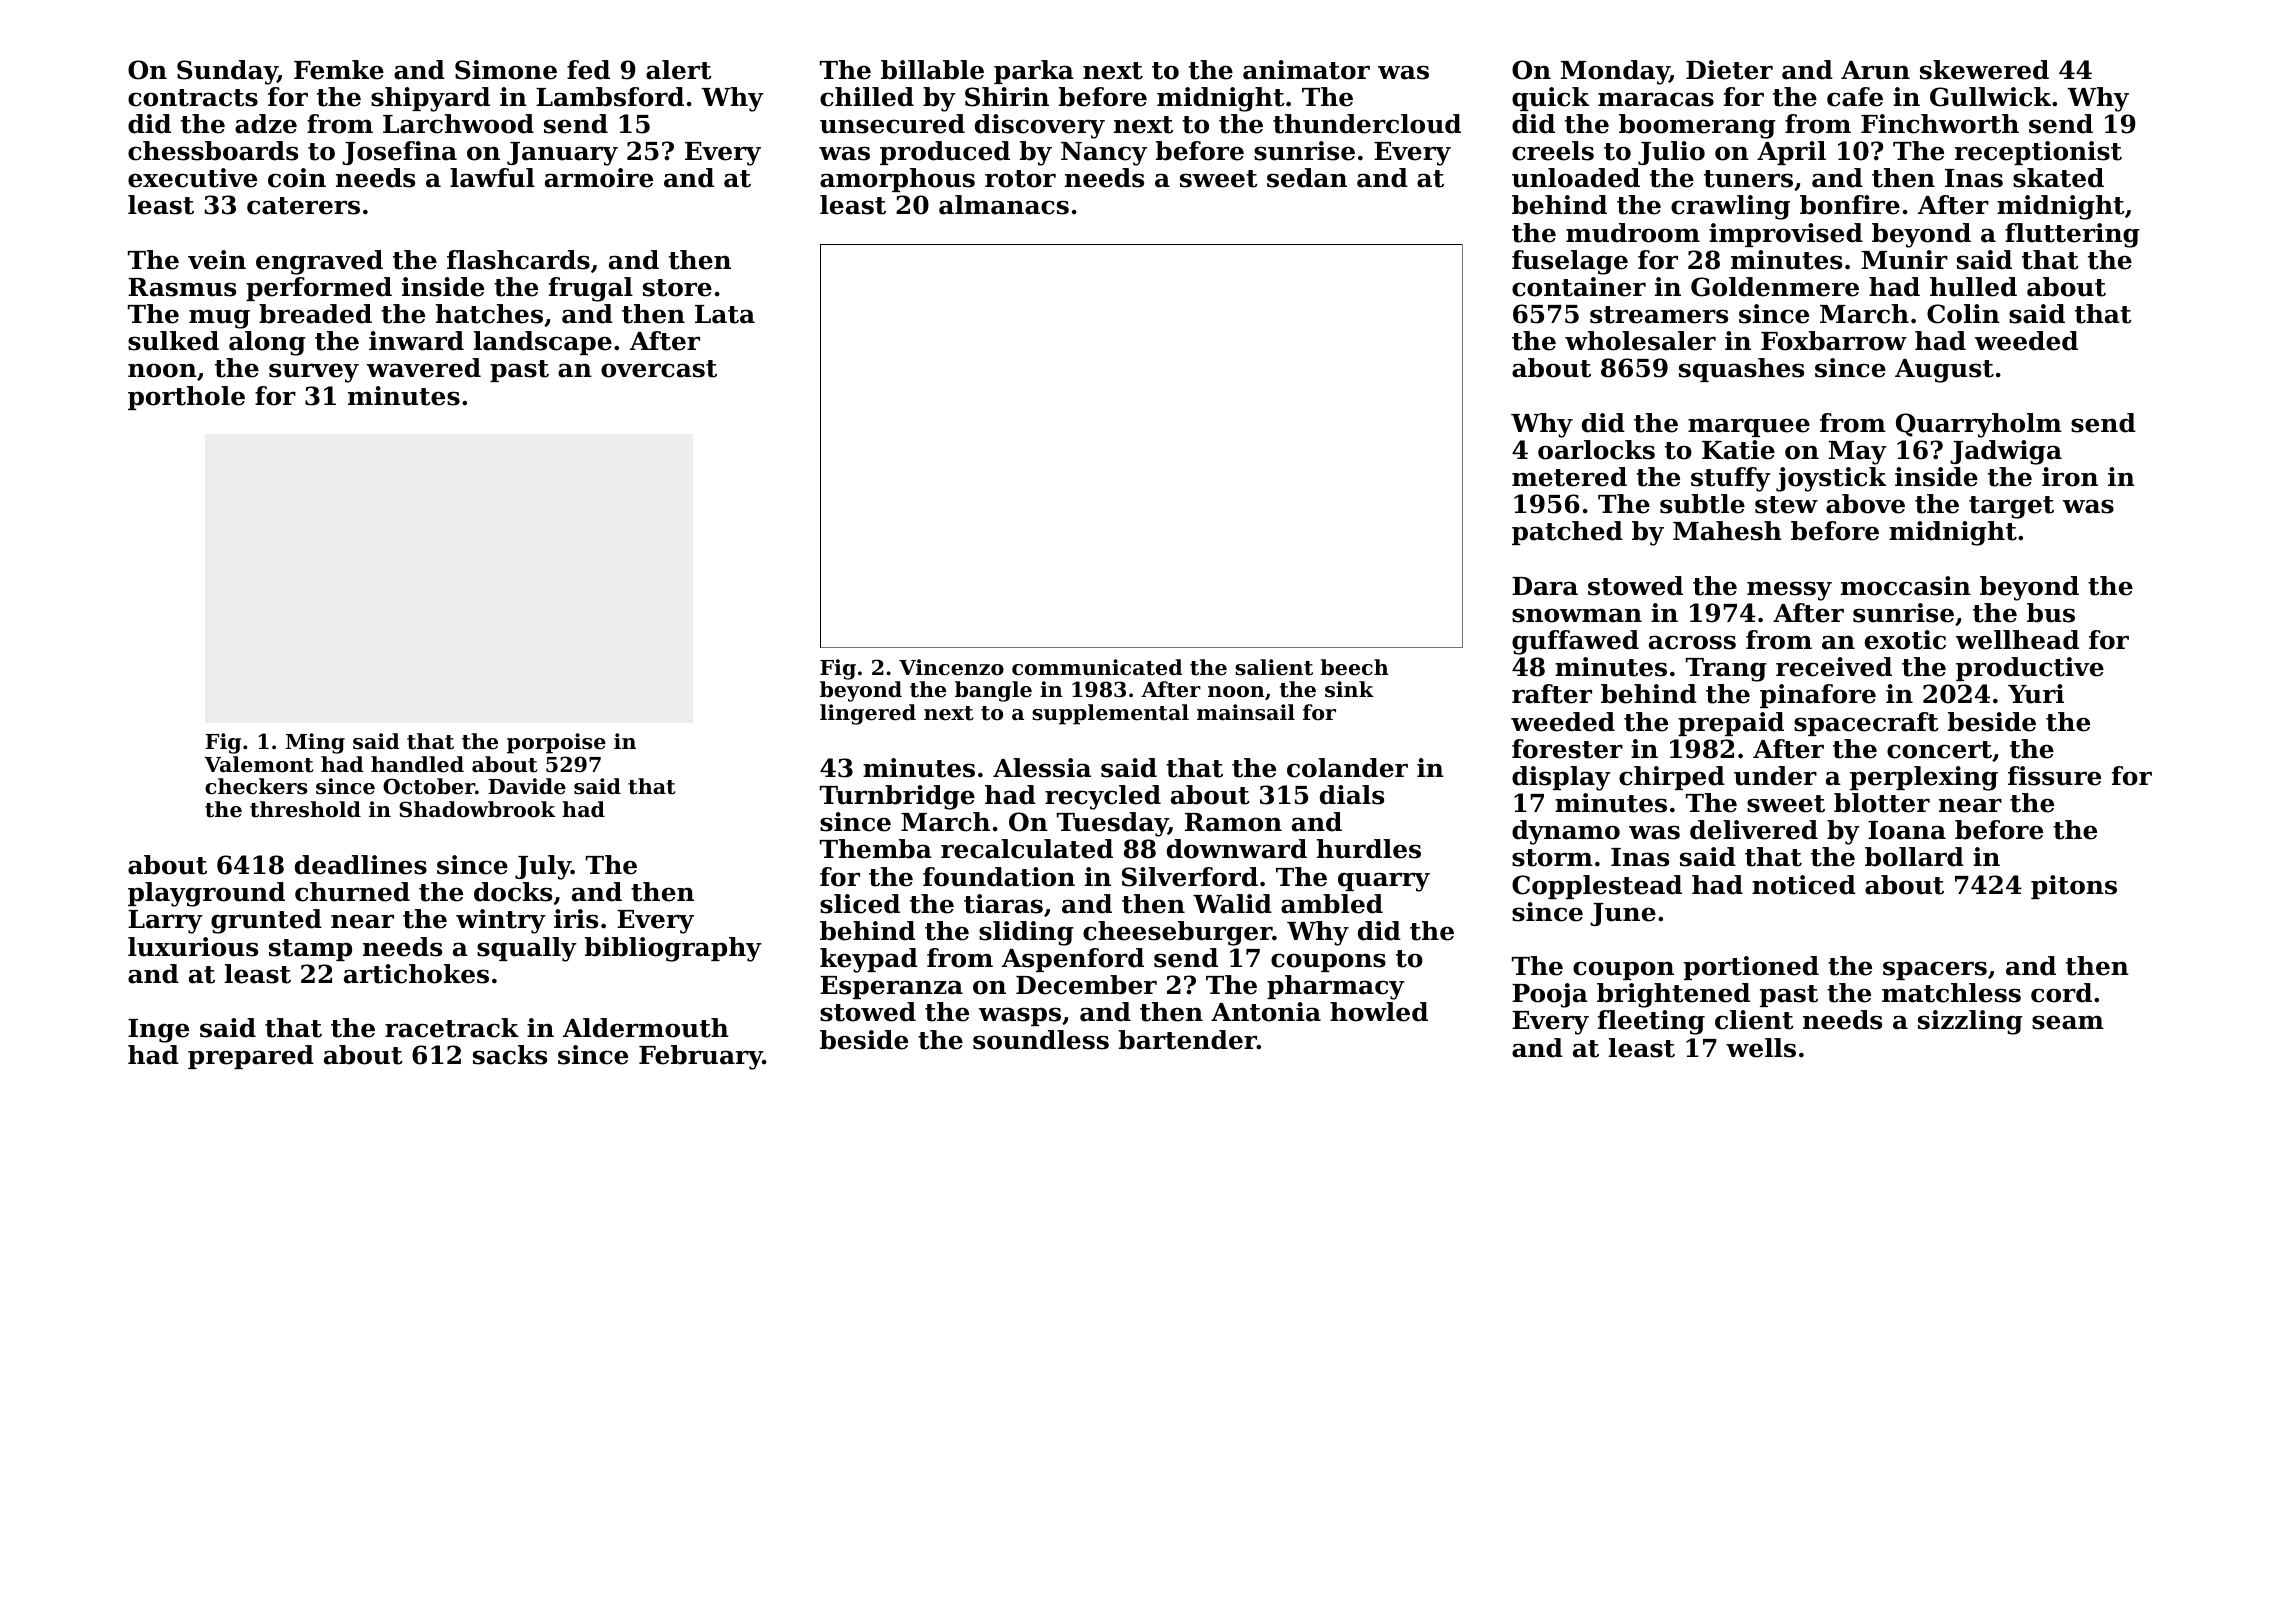 This screenshot has width=2282, height=1614. I want to click on playground, so click(206, 894).
